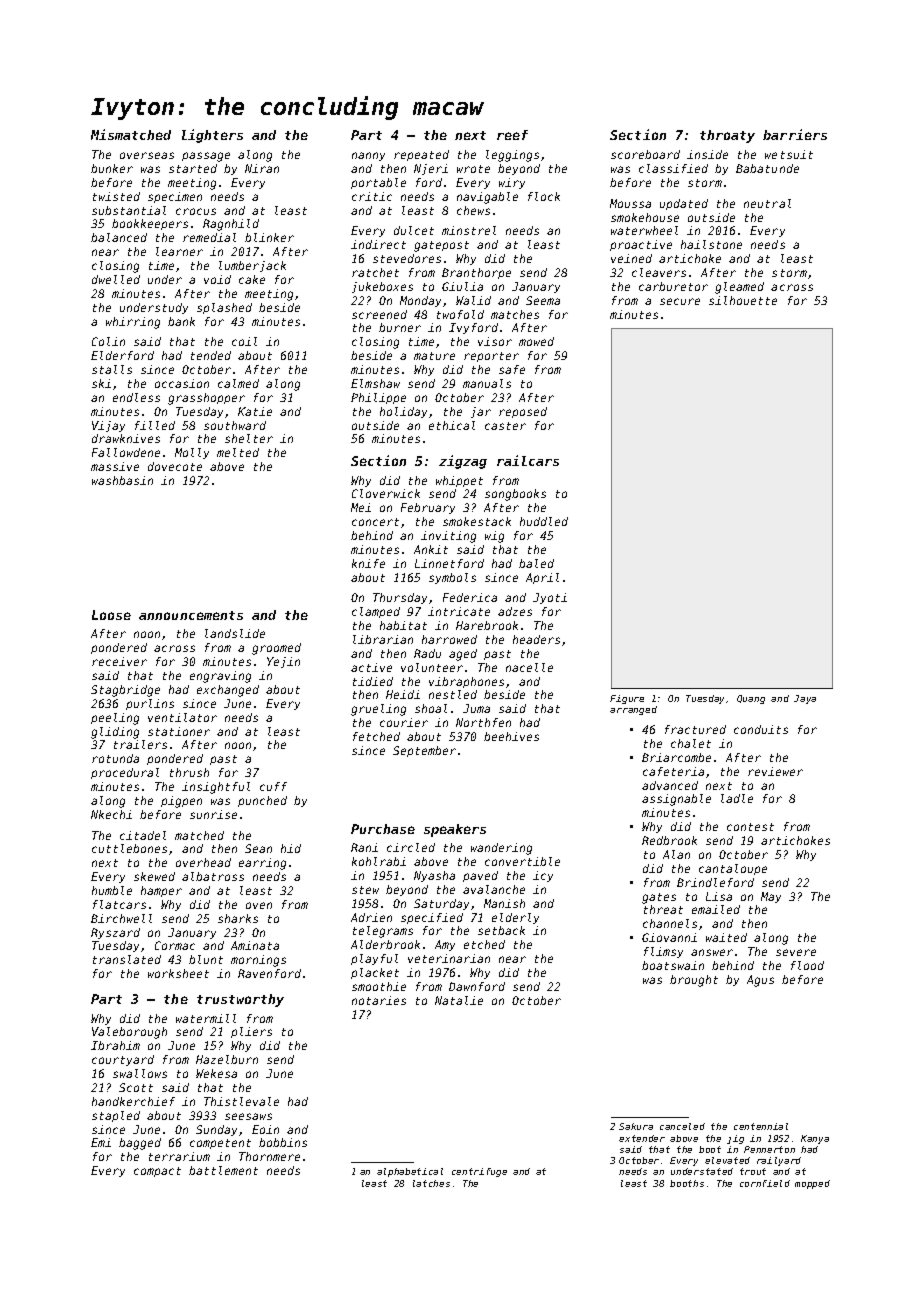 The height and width of the screenshot is (1308, 924). What do you see at coordinates (739, 288) in the screenshot?
I see `gleamed` at bounding box center [739, 288].
